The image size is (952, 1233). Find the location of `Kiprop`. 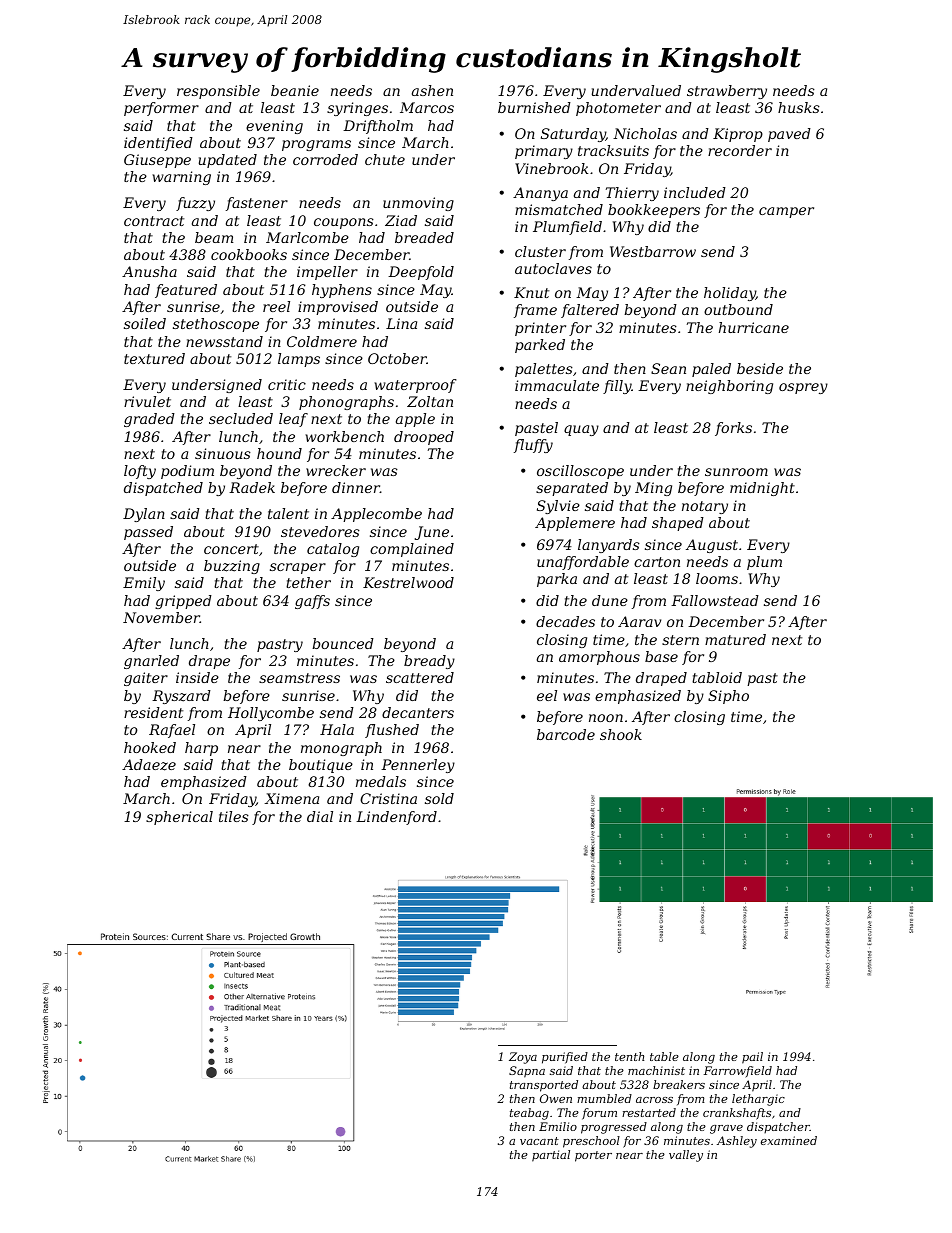

Kiprop is located at coordinates (738, 135).
